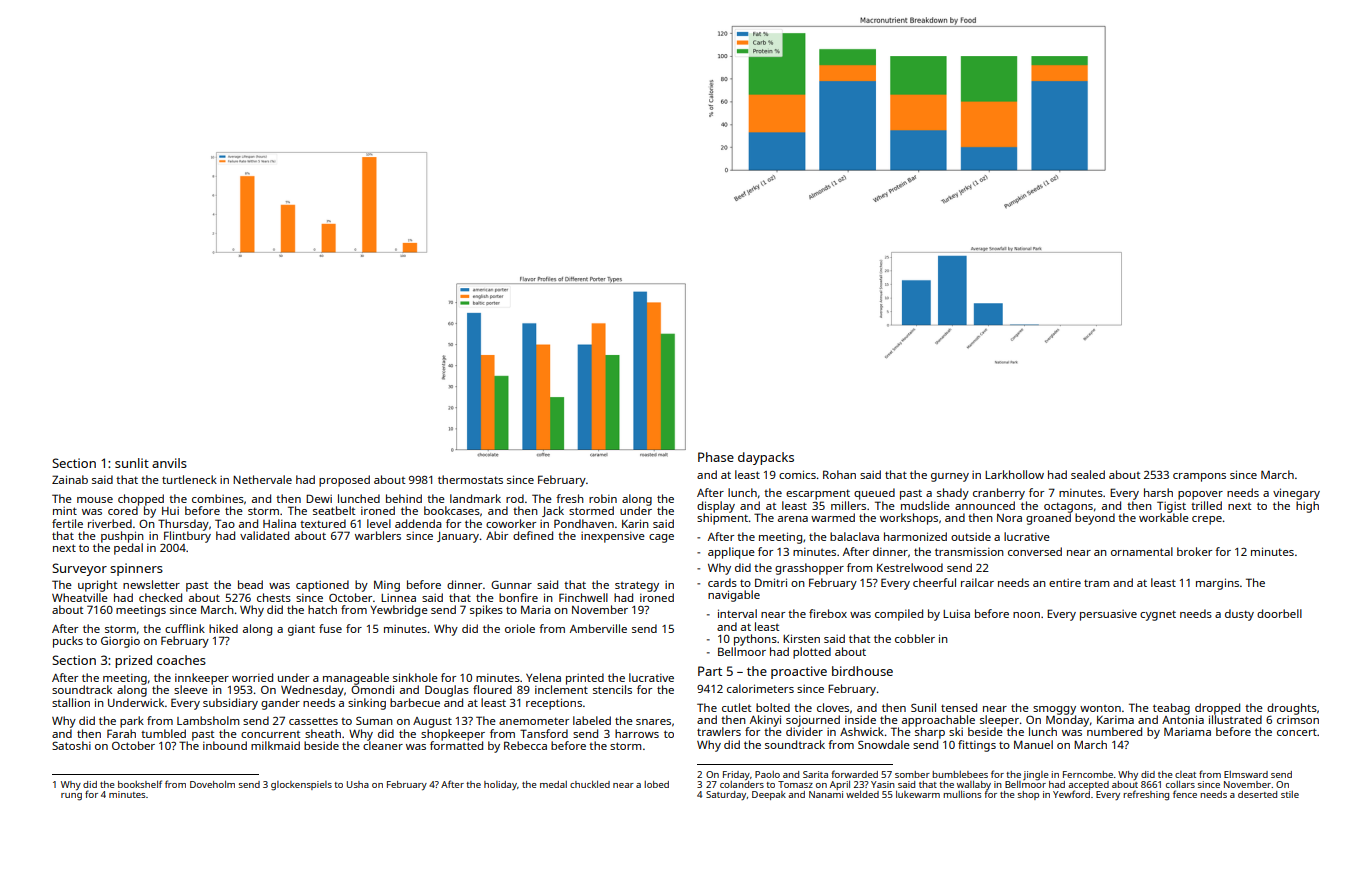 The image size is (1372, 887). I want to click on captioned, so click(322, 586).
